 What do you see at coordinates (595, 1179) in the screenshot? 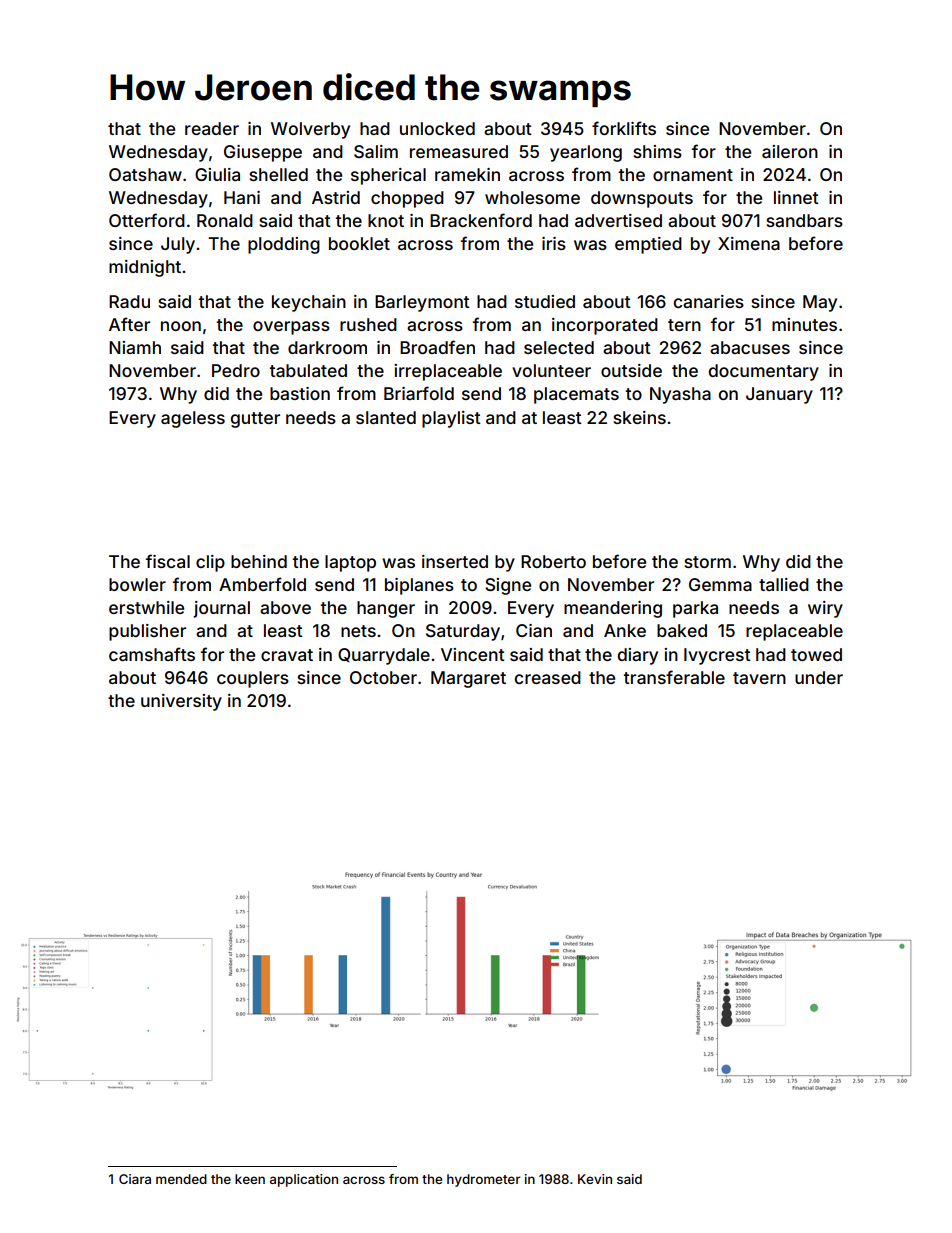
I see `Kevin` at bounding box center [595, 1179].
